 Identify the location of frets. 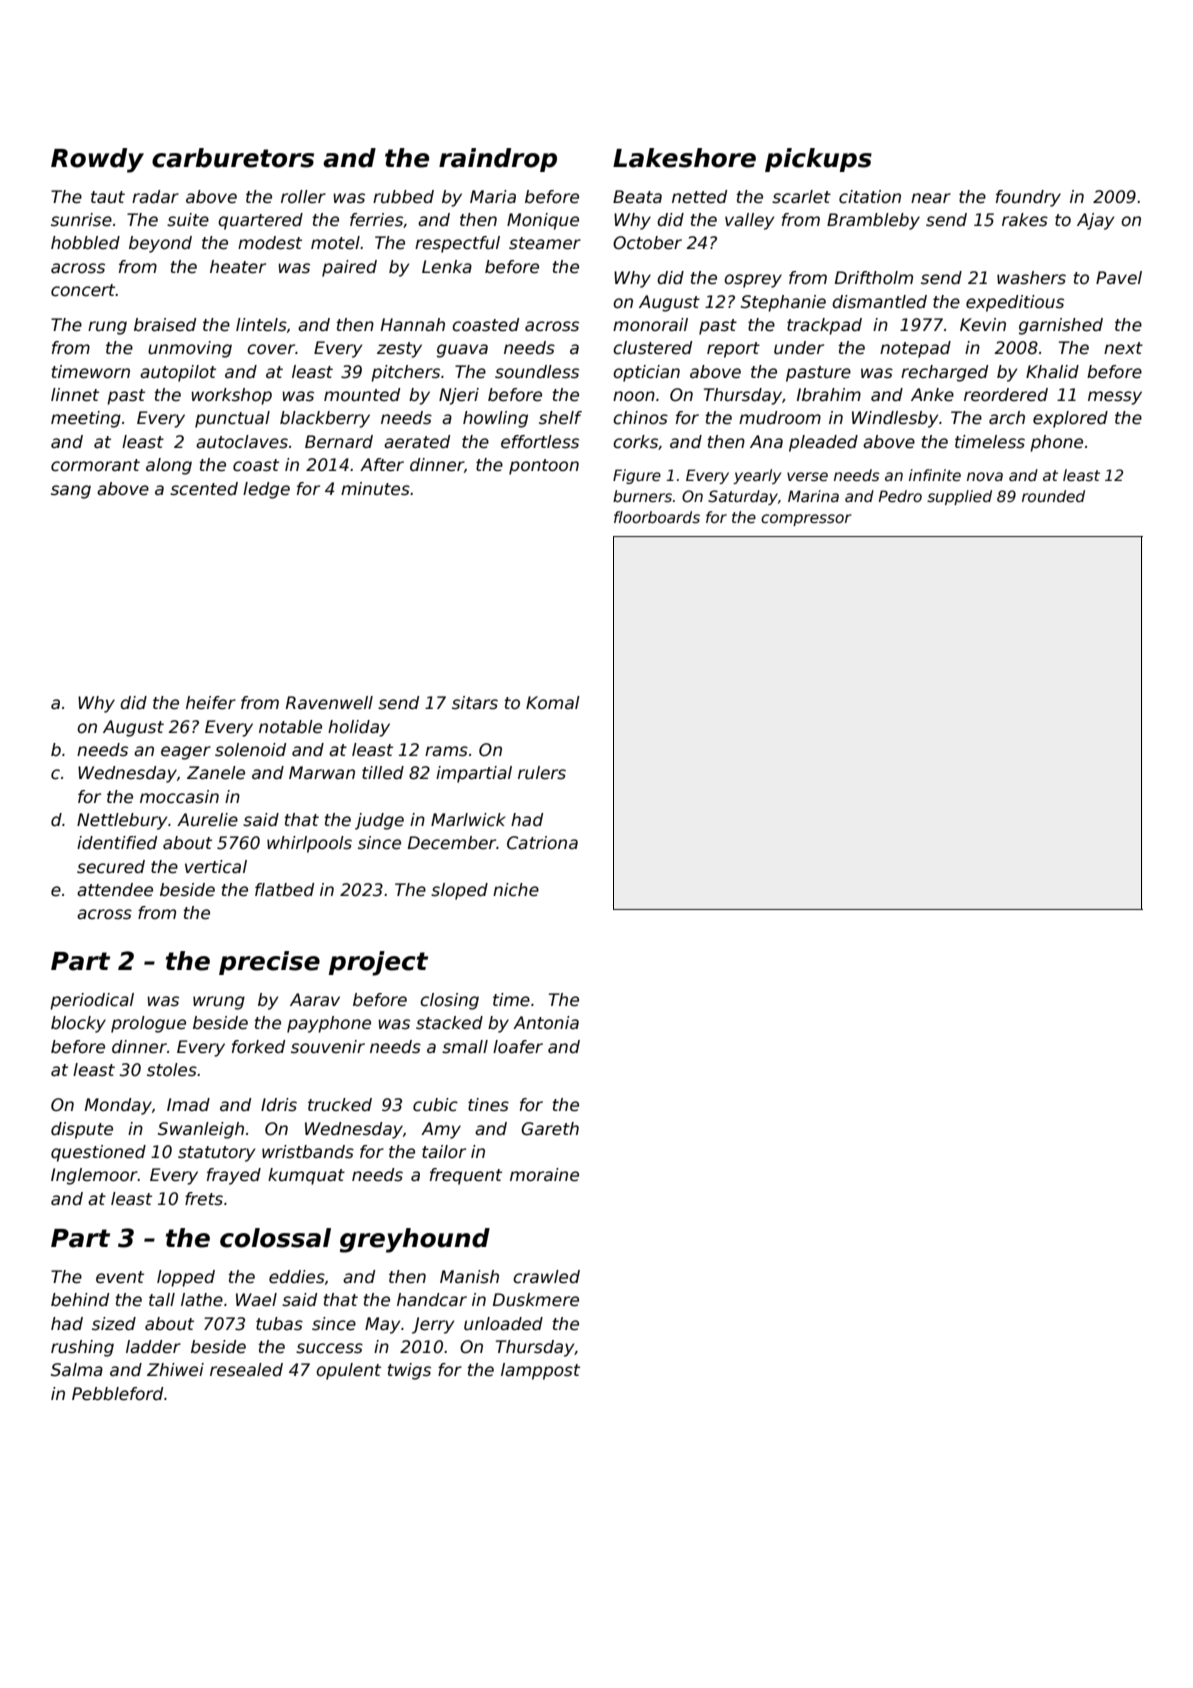
(204, 1199).
